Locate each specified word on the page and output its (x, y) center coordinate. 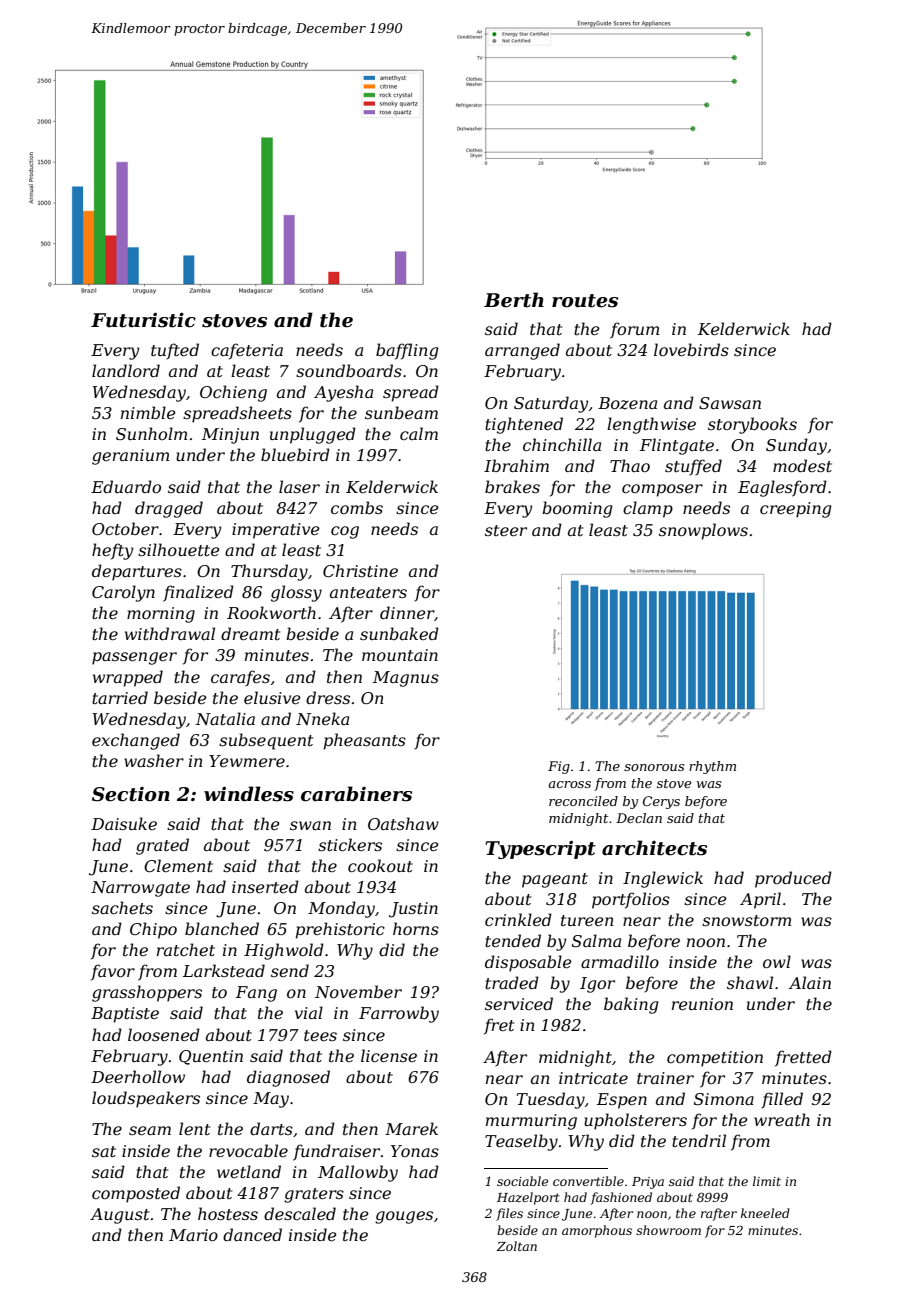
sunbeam (401, 412)
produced (793, 879)
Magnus (406, 679)
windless (249, 794)
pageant (555, 880)
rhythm (712, 767)
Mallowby (358, 1173)
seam (150, 1130)
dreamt (250, 633)
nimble (148, 412)
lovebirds (691, 349)
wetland (249, 1171)
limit (767, 1181)
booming (577, 509)
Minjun (230, 436)
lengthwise (651, 425)
